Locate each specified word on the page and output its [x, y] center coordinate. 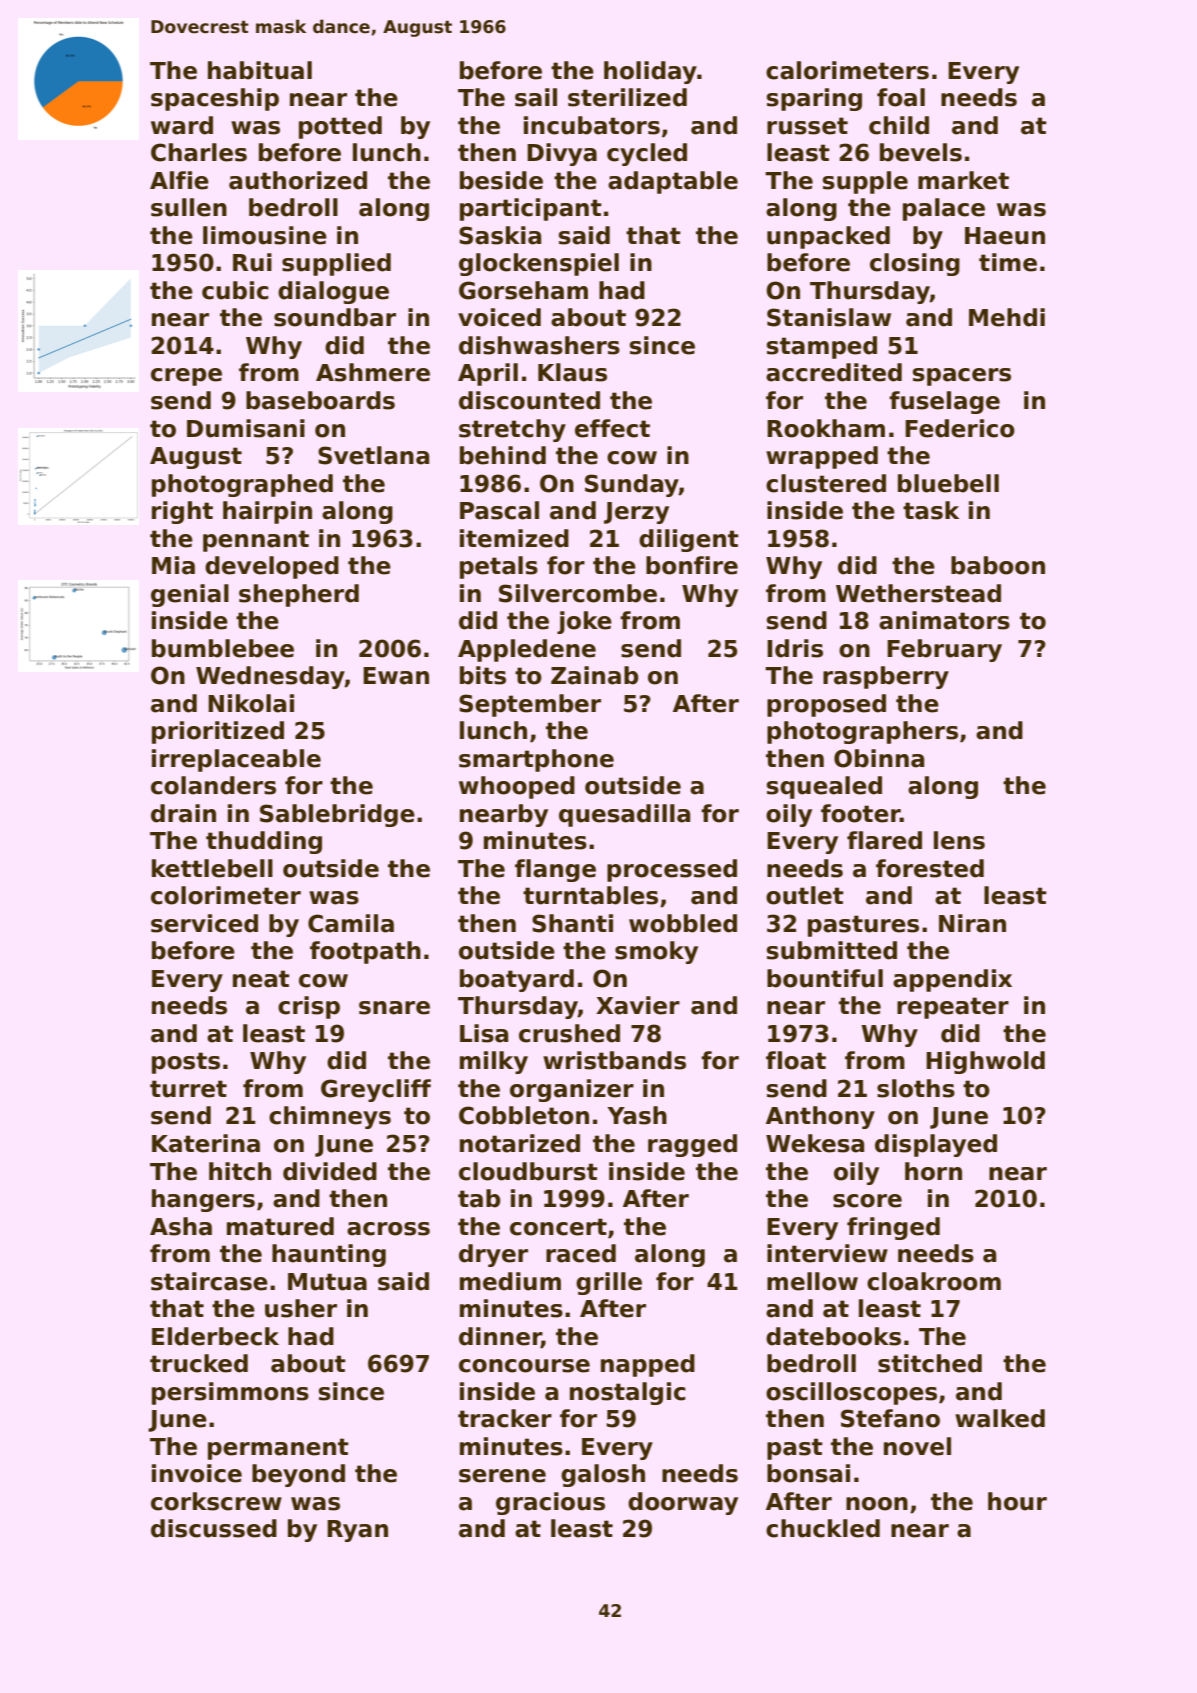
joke [584, 622]
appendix [952, 980]
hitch [240, 1171]
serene [502, 1476]
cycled [647, 154]
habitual [260, 70]
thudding [264, 842]
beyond [298, 1475]
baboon [998, 565]
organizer [572, 1090]
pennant [256, 541]
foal [901, 97]
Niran [972, 923]
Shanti [572, 923]
